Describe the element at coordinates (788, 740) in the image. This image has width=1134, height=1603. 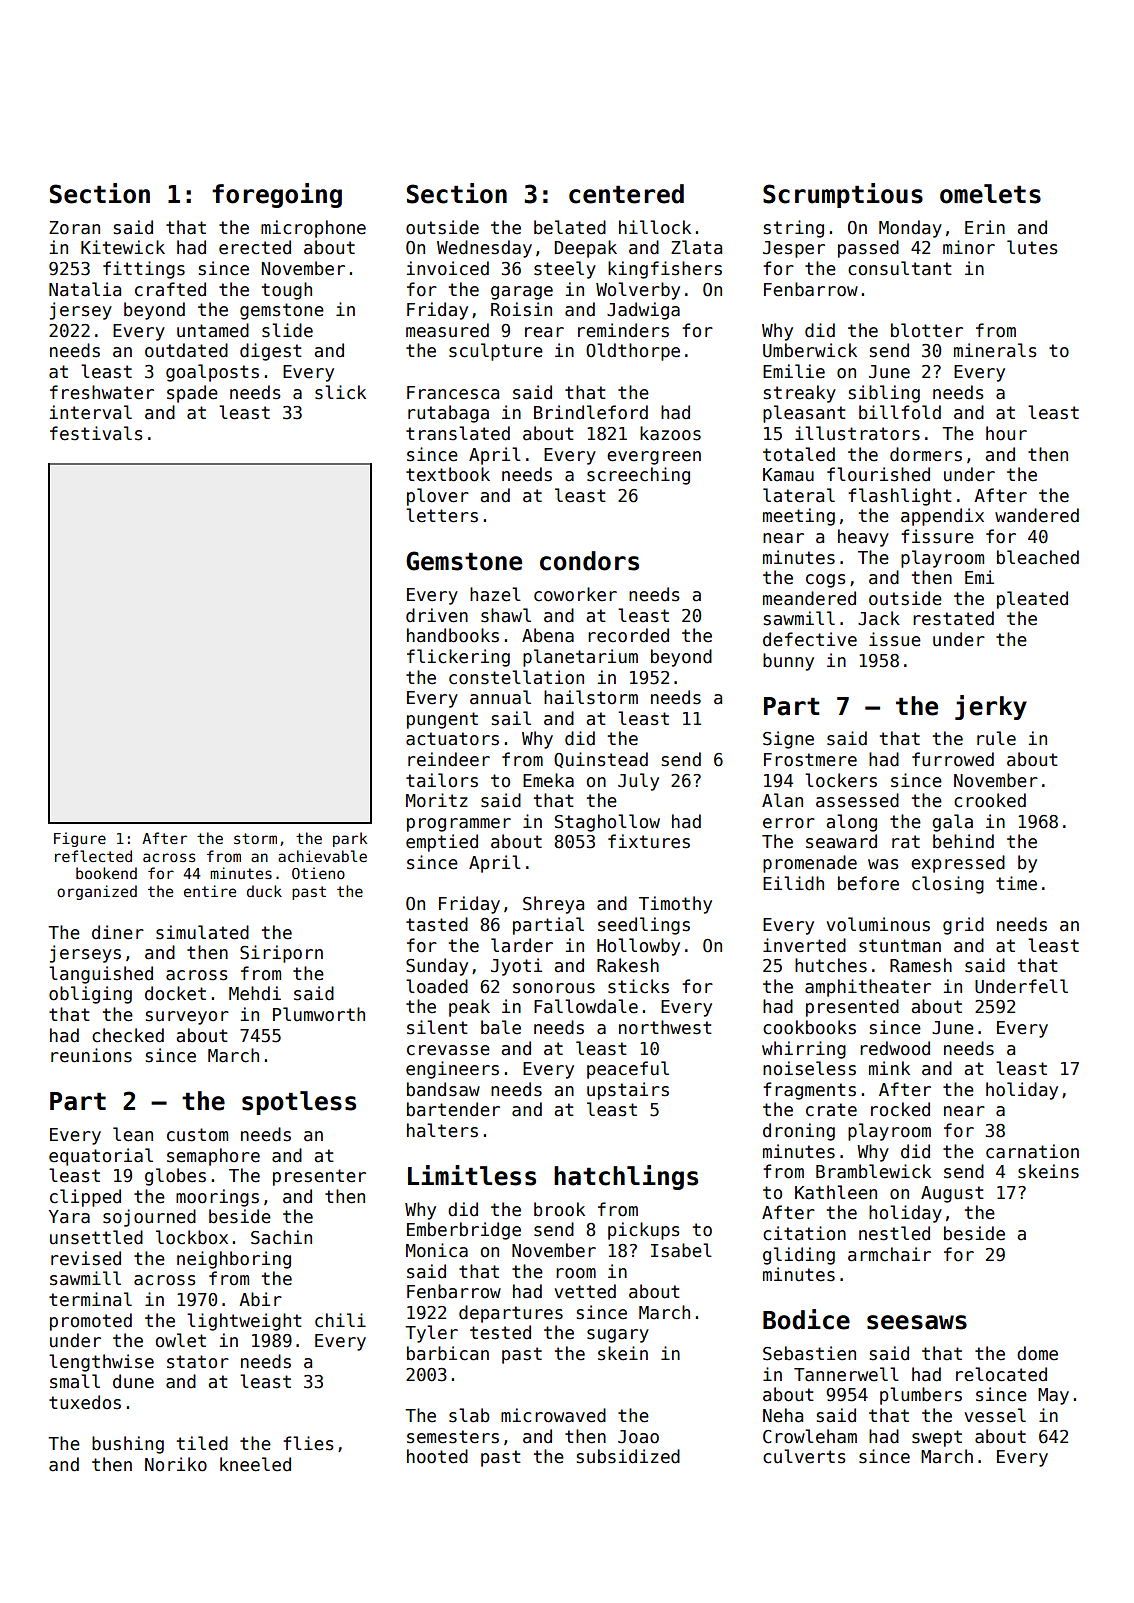
I see `Signe` at that location.
